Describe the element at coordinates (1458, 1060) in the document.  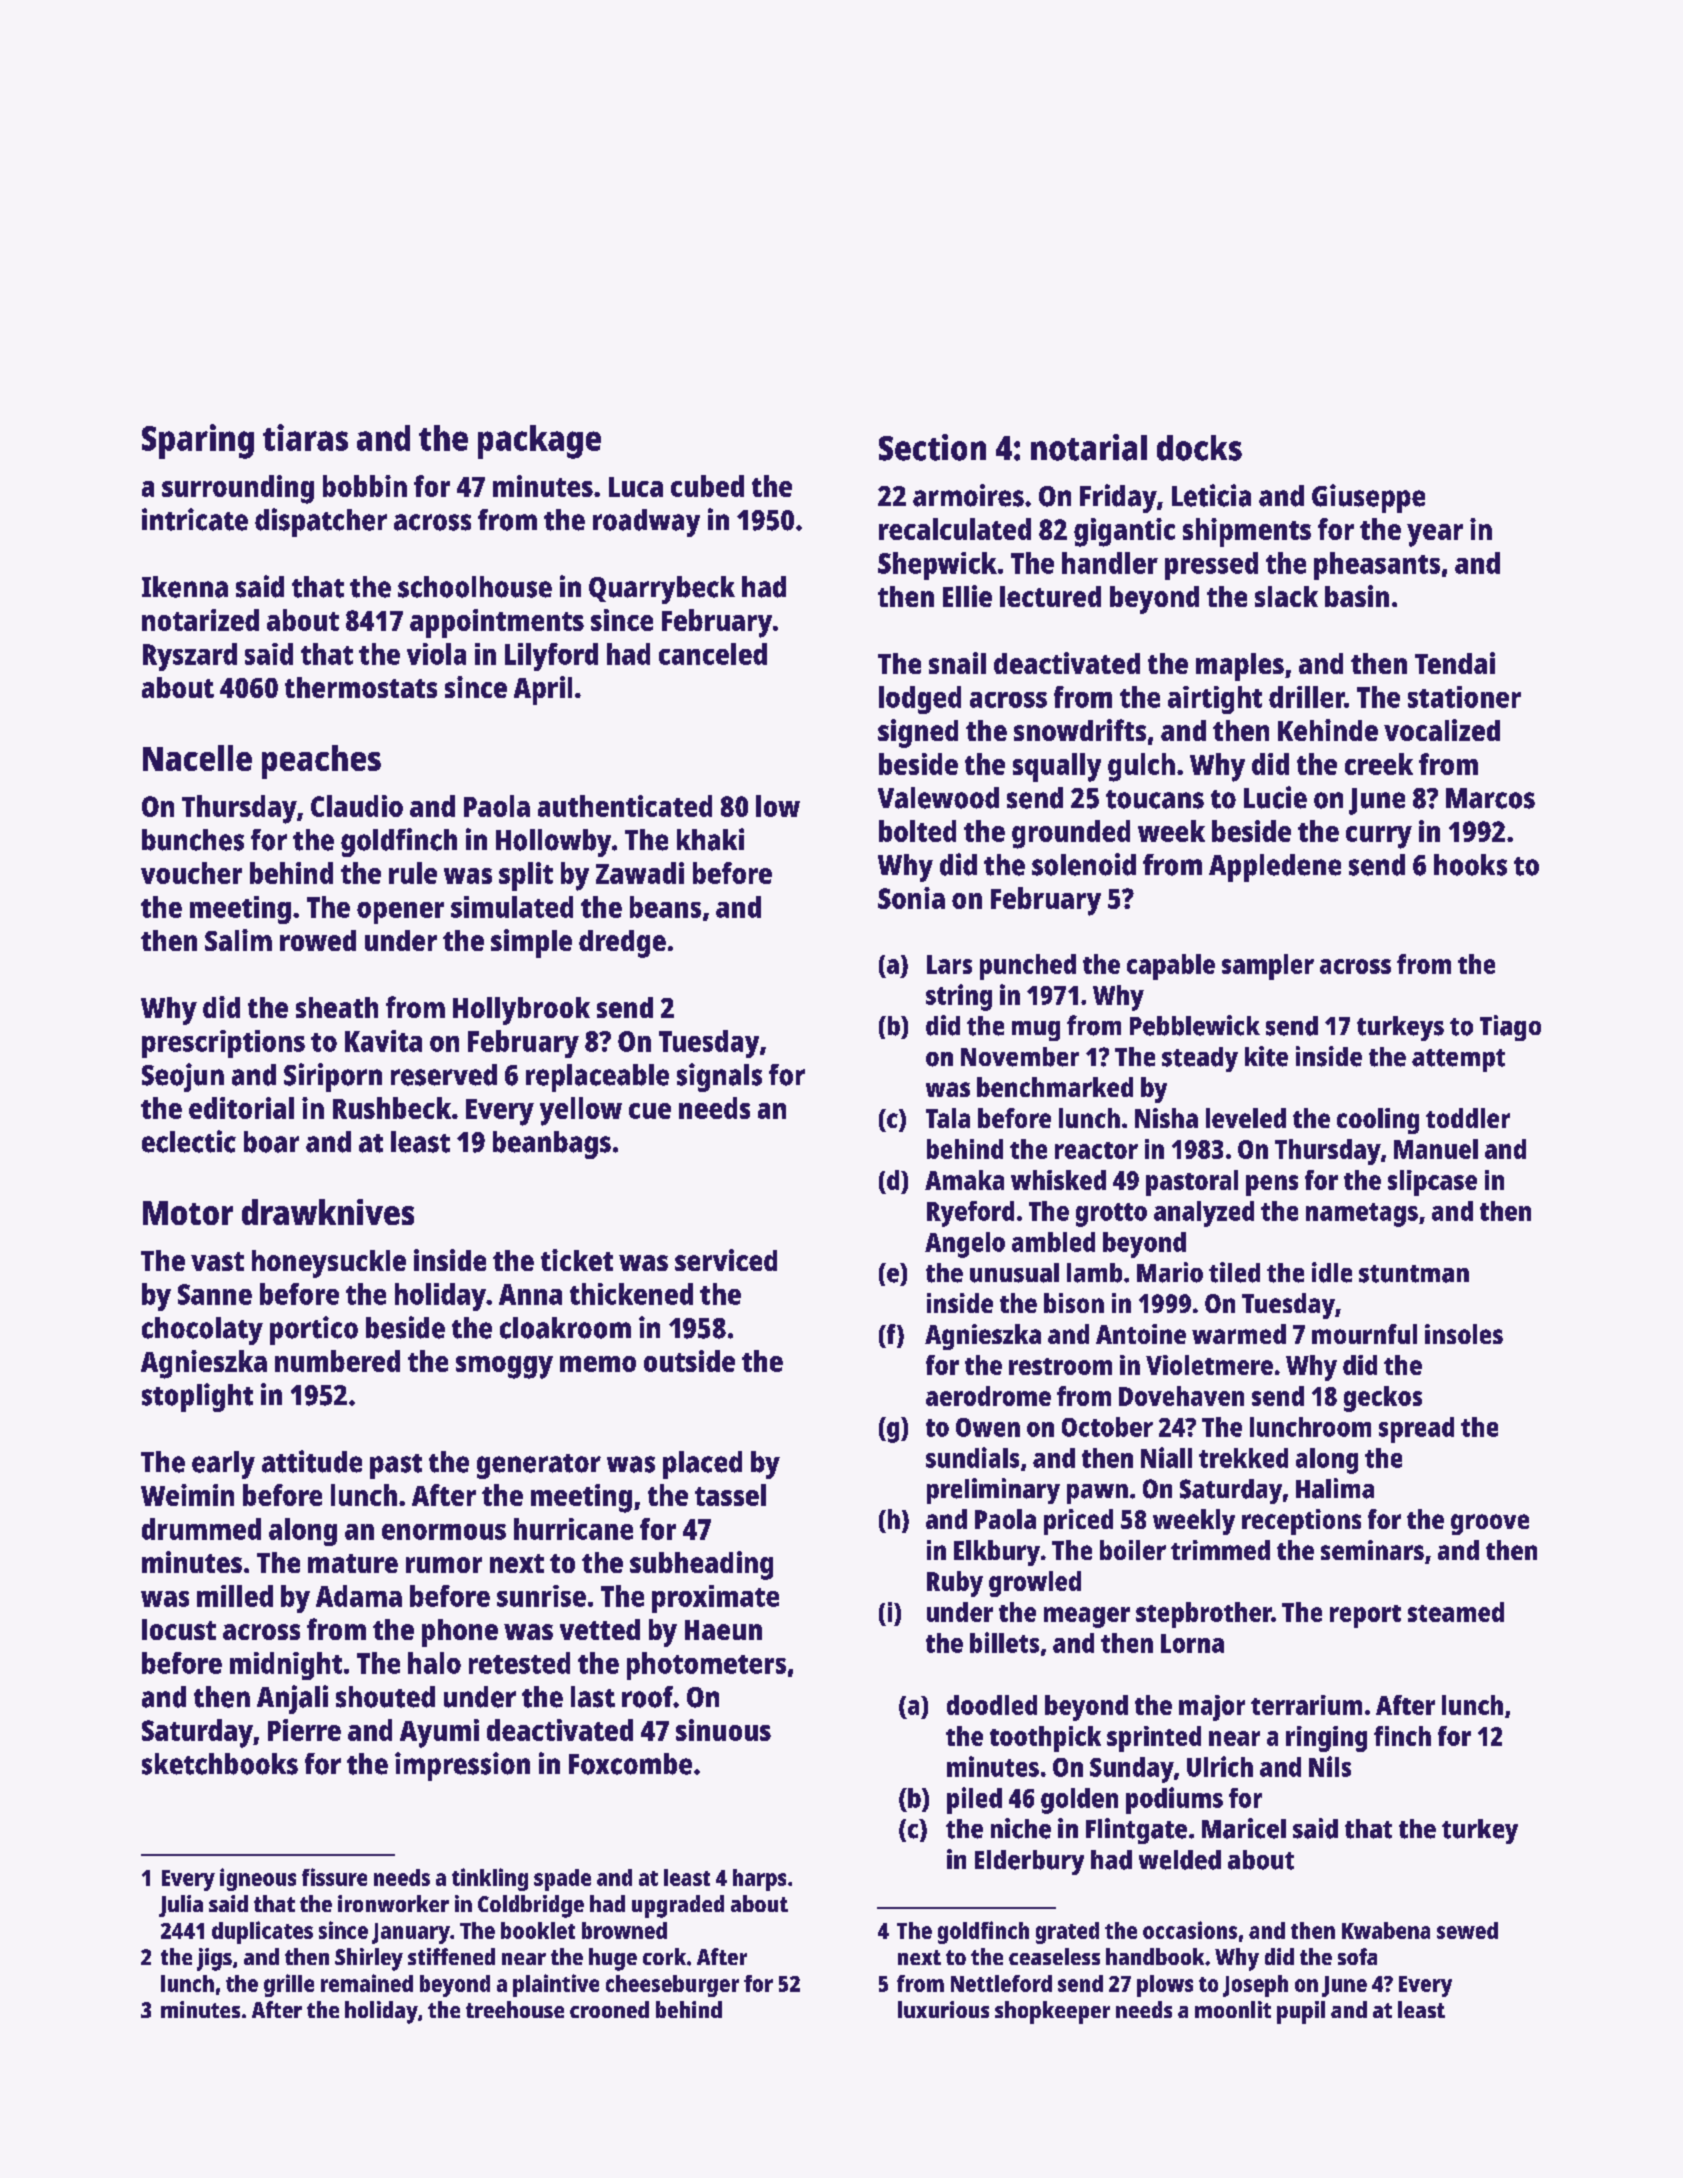
I see `attempt` at that location.
